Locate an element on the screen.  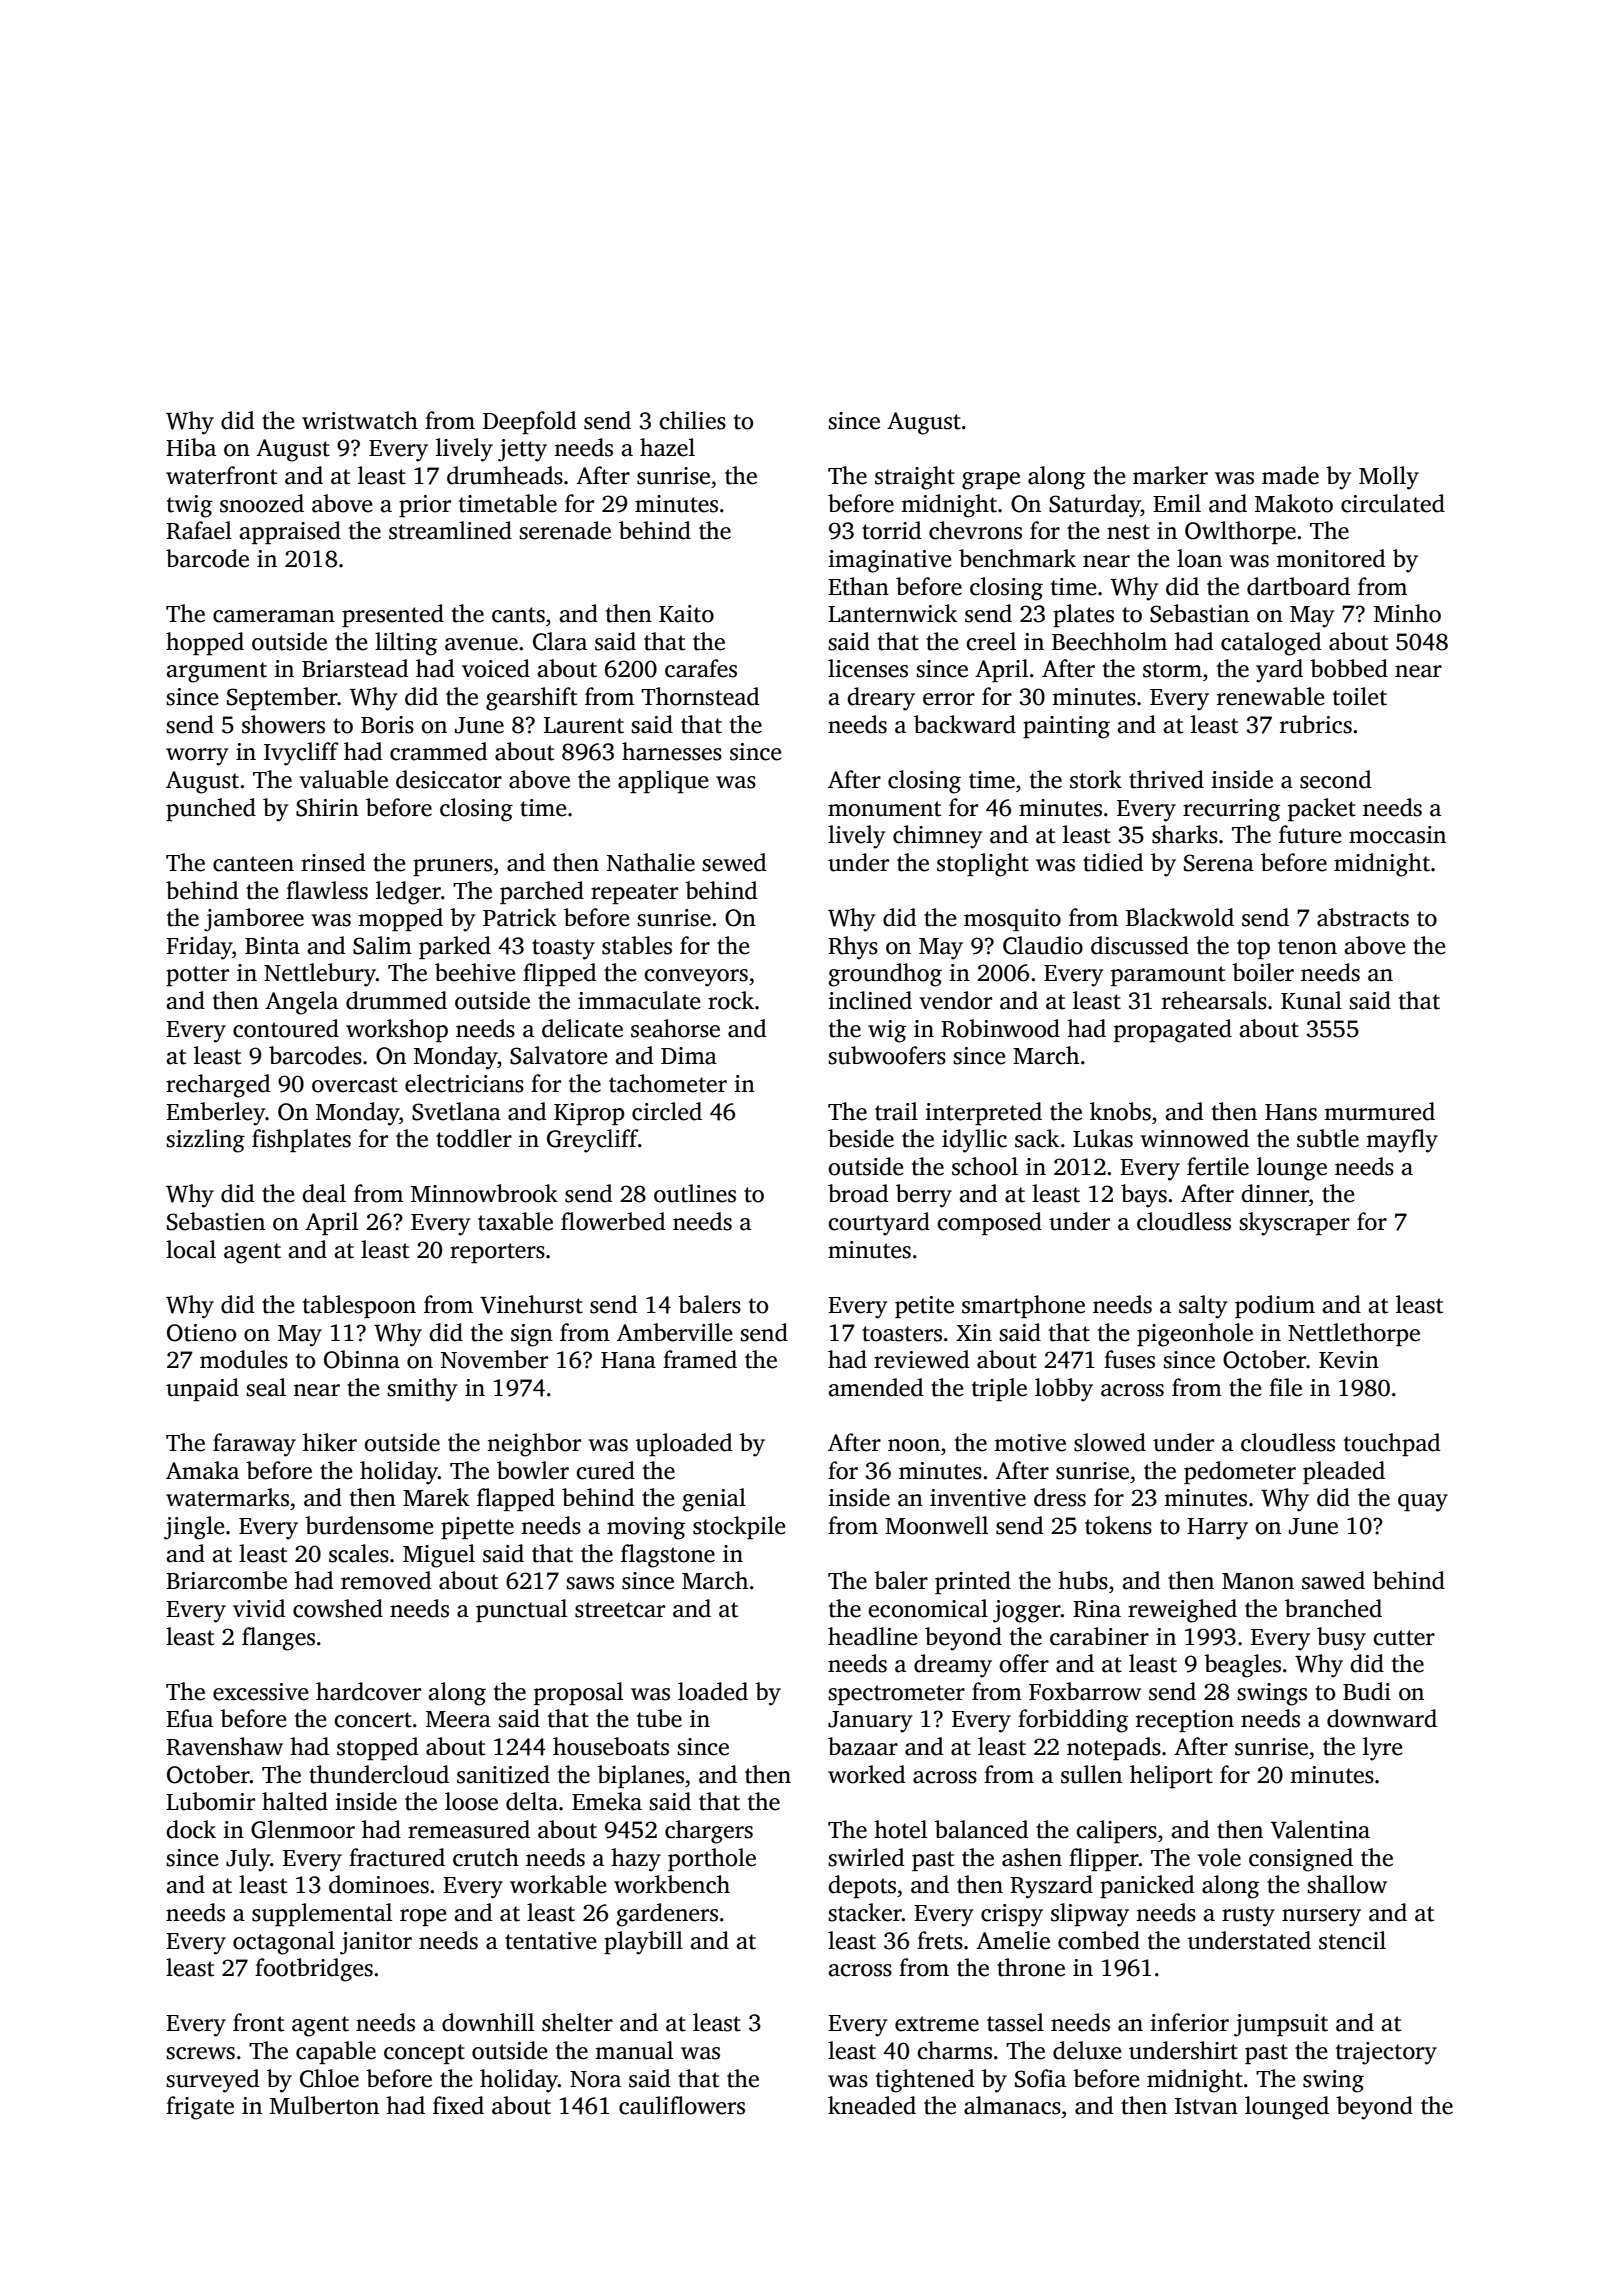
abstracts is located at coordinates (1363, 917).
